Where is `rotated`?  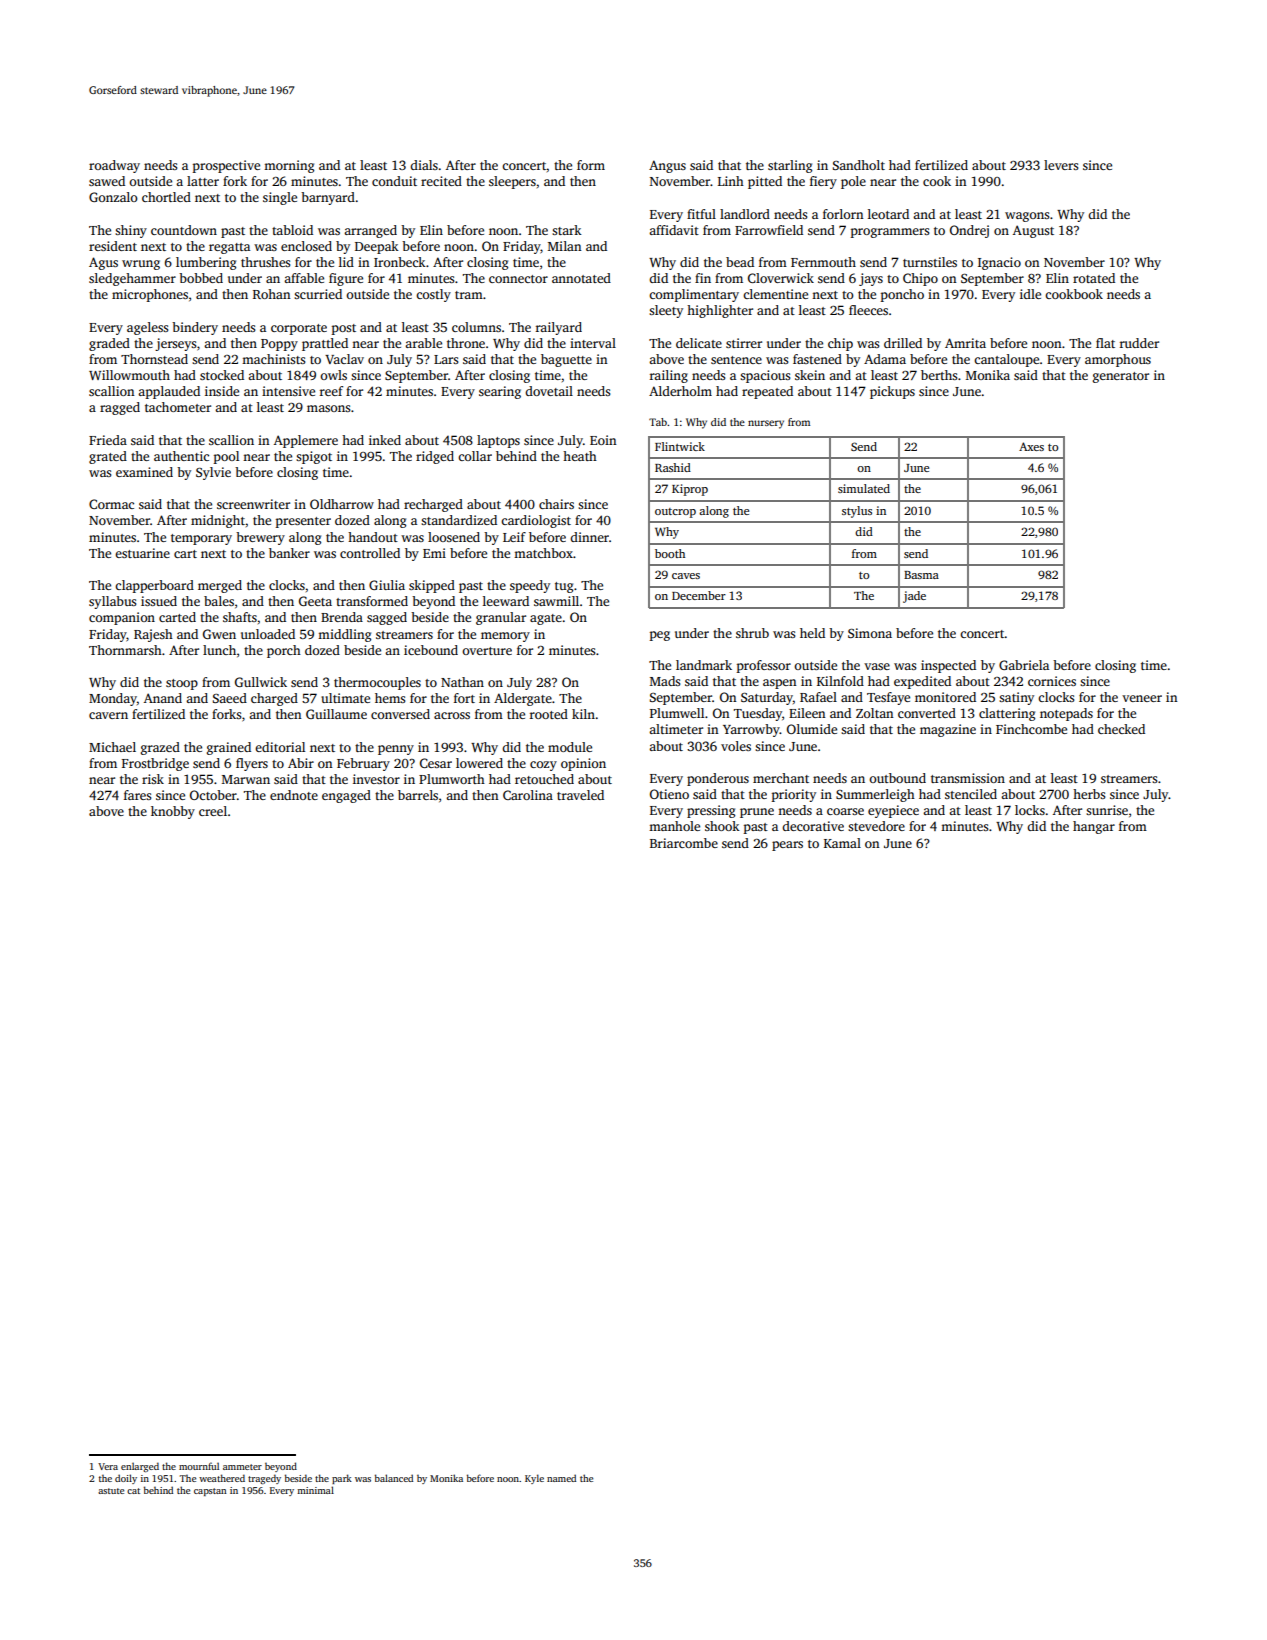 rotated is located at coordinates (1094, 278).
